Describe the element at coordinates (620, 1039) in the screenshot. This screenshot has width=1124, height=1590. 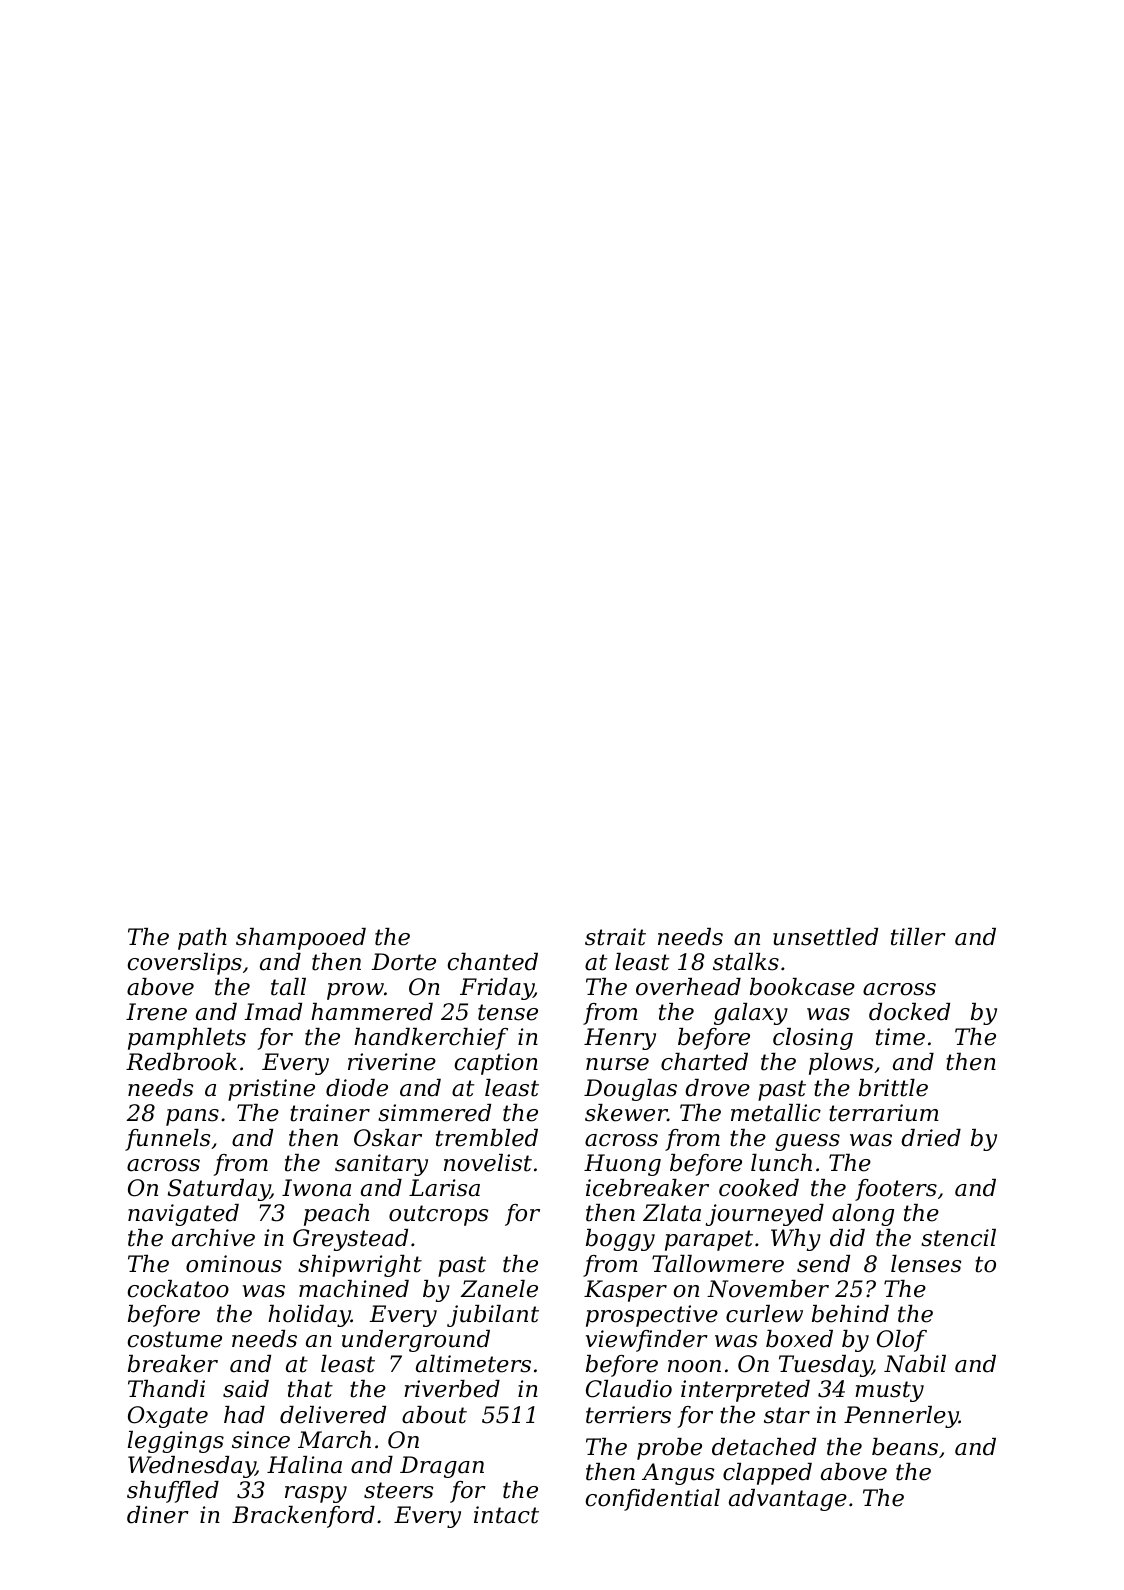
I see `Henry` at that location.
